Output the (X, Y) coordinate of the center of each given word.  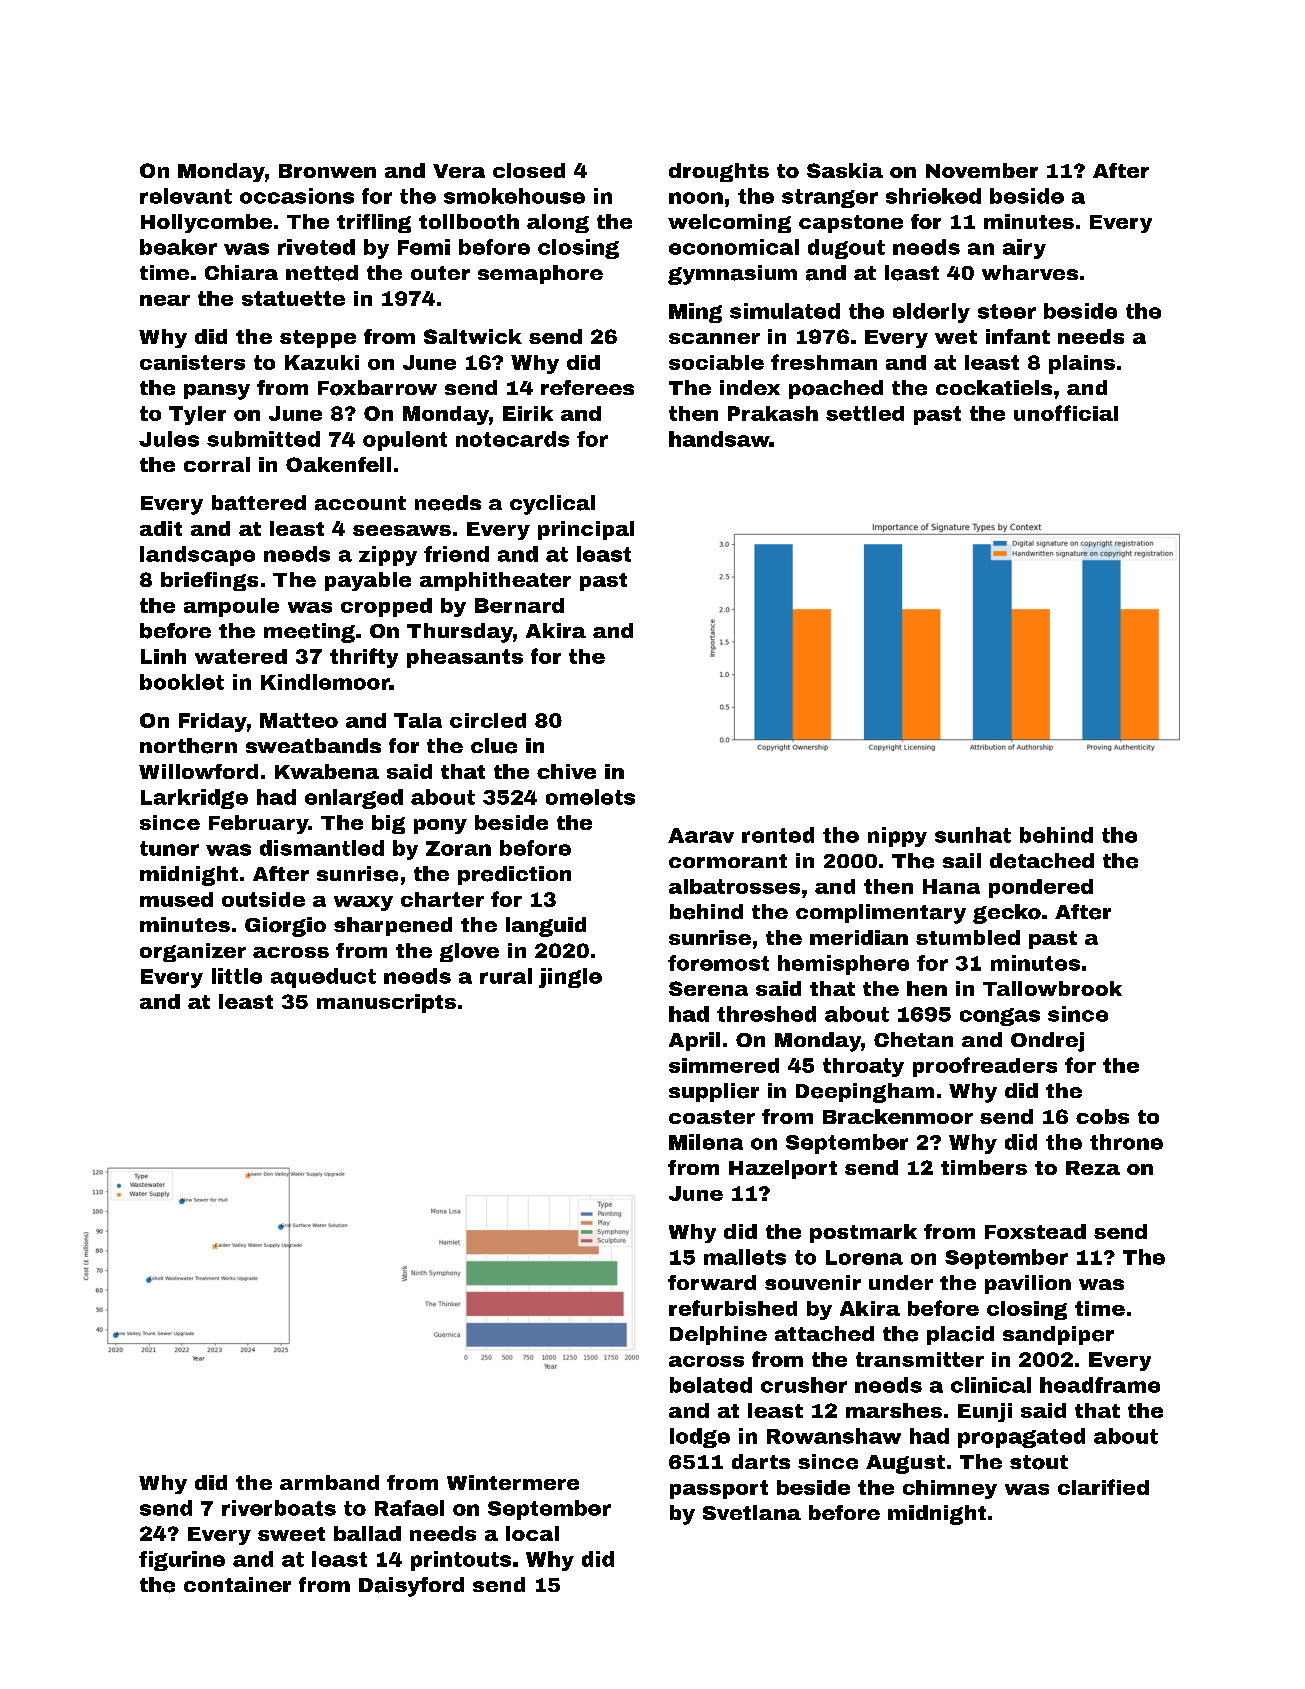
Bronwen (327, 171)
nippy (897, 837)
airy (1024, 249)
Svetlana (752, 1512)
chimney (950, 1489)
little (237, 976)
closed (529, 170)
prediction (514, 875)
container (237, 1584)
